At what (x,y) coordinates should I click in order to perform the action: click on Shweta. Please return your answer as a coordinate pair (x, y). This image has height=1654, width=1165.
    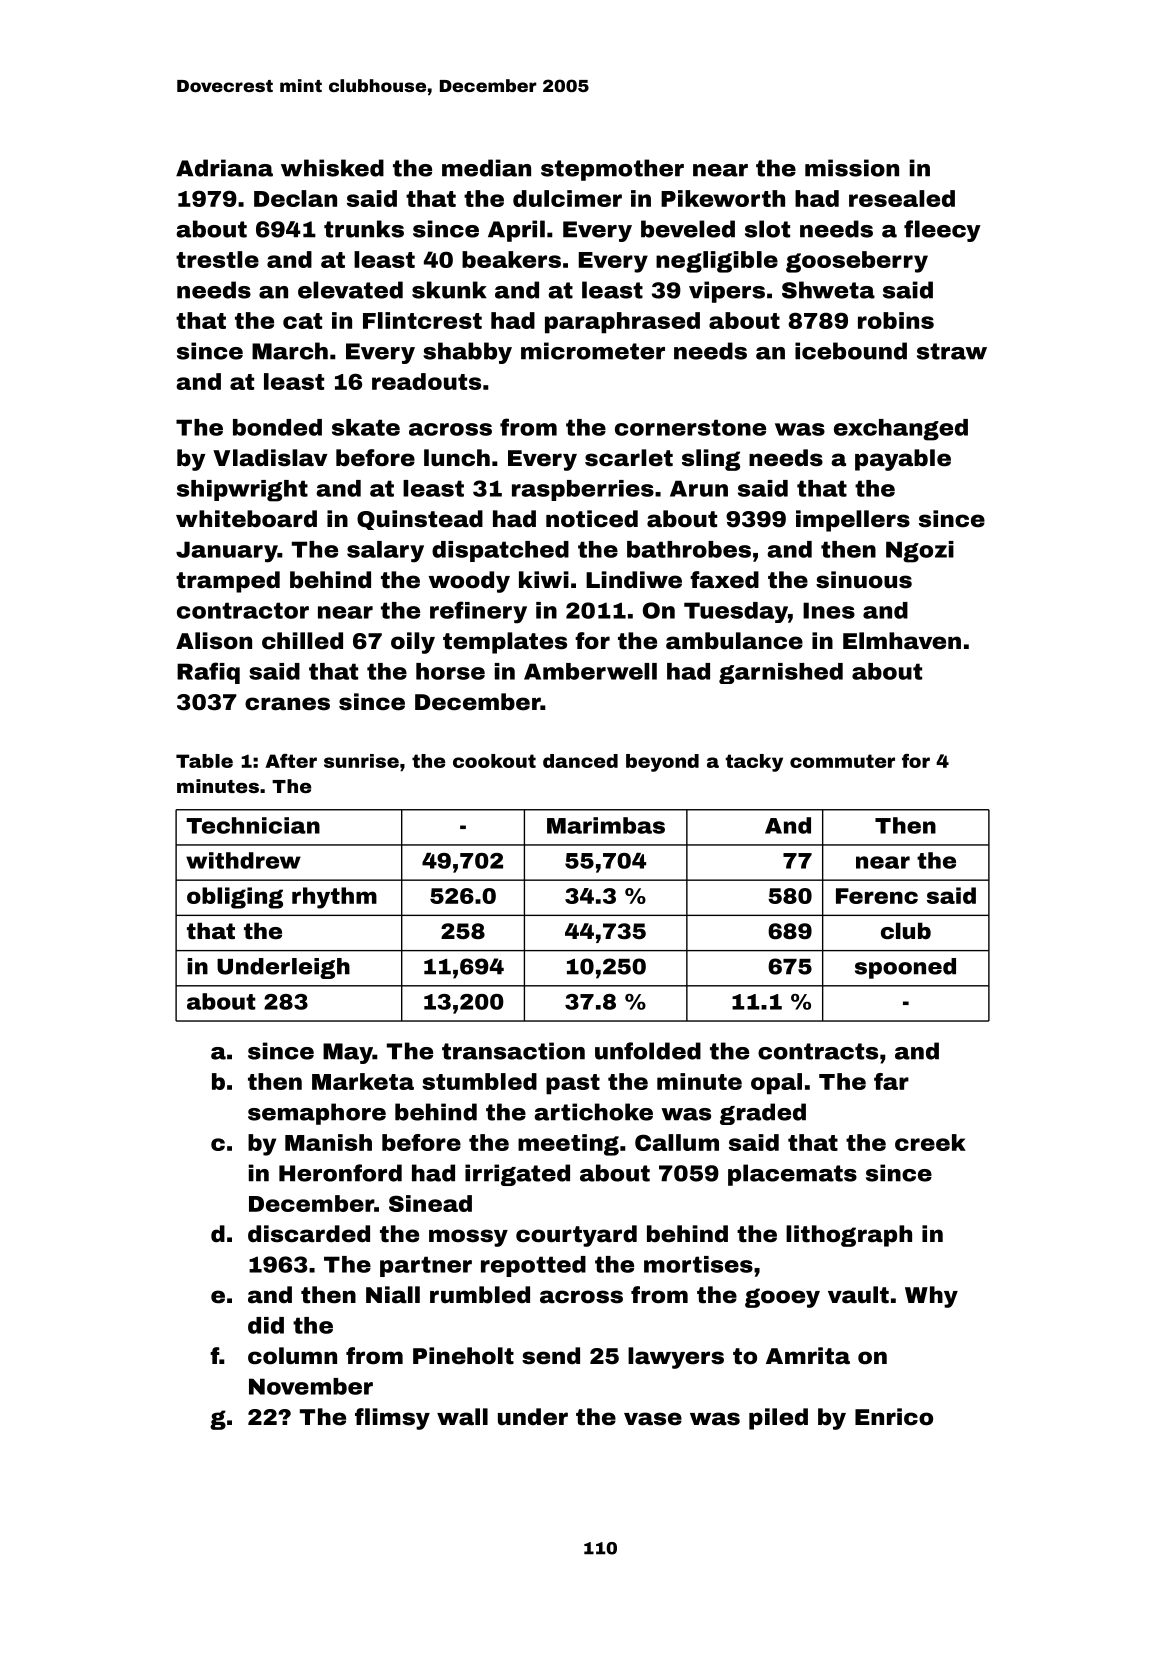
    Looking at the image, I should click on (828, 290).
